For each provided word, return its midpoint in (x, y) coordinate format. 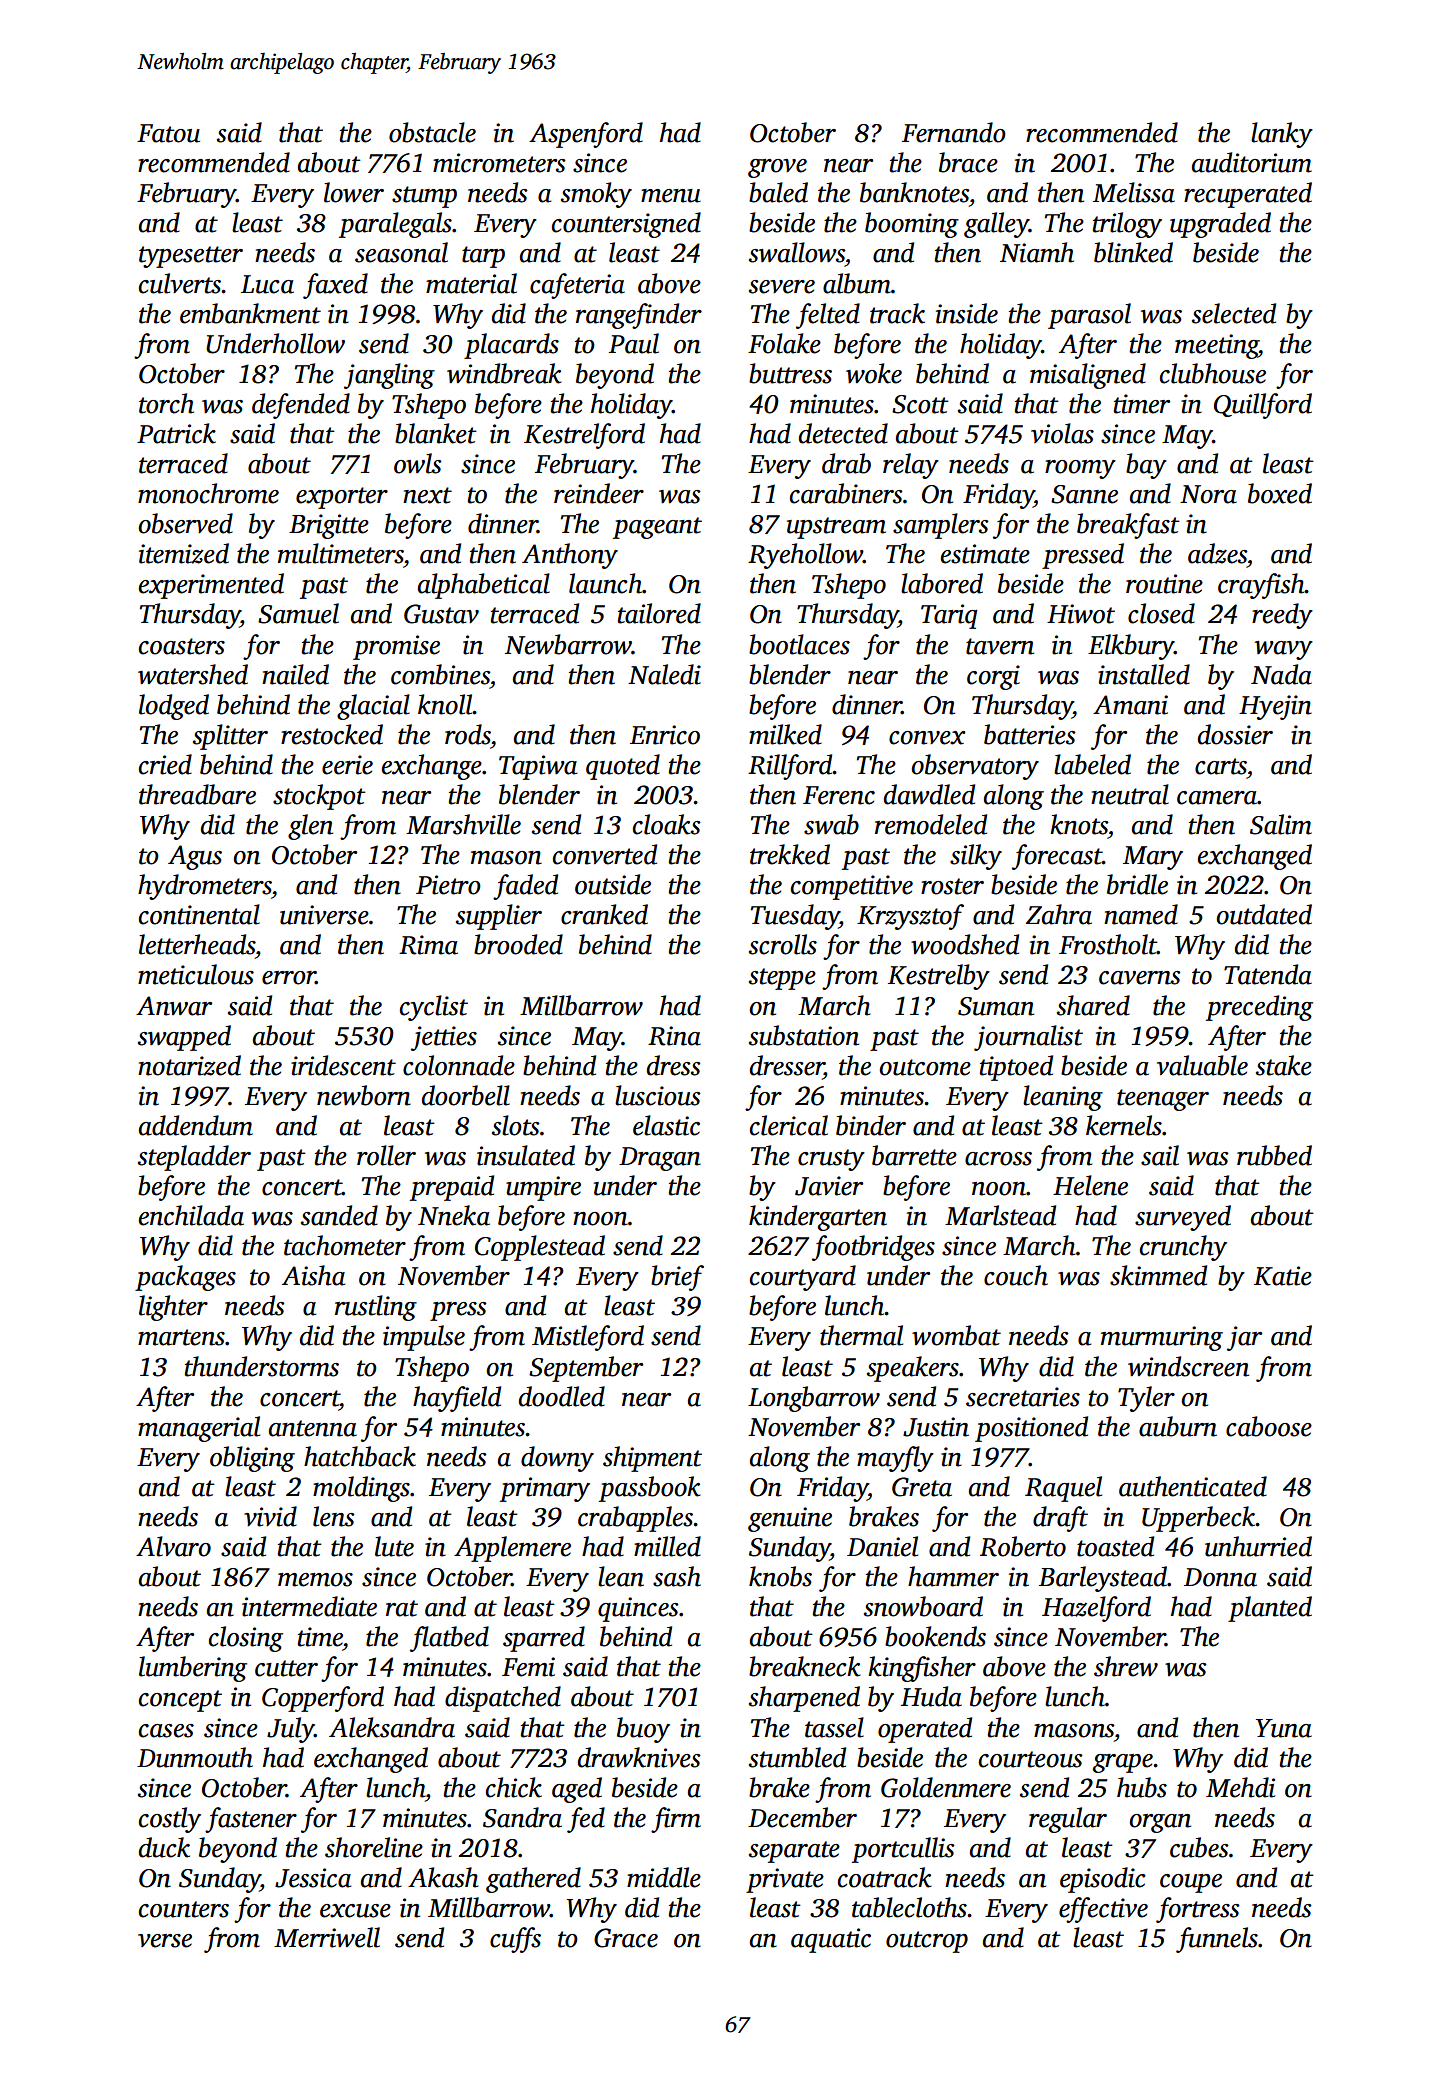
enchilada (191, 1215)
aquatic (831, 1940)
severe (782, 287)
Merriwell (327, 1937)
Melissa (1134, 192)
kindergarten (818, 1218)
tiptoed (1016, 1068)
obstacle (432, 132)
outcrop (927, 1942)
